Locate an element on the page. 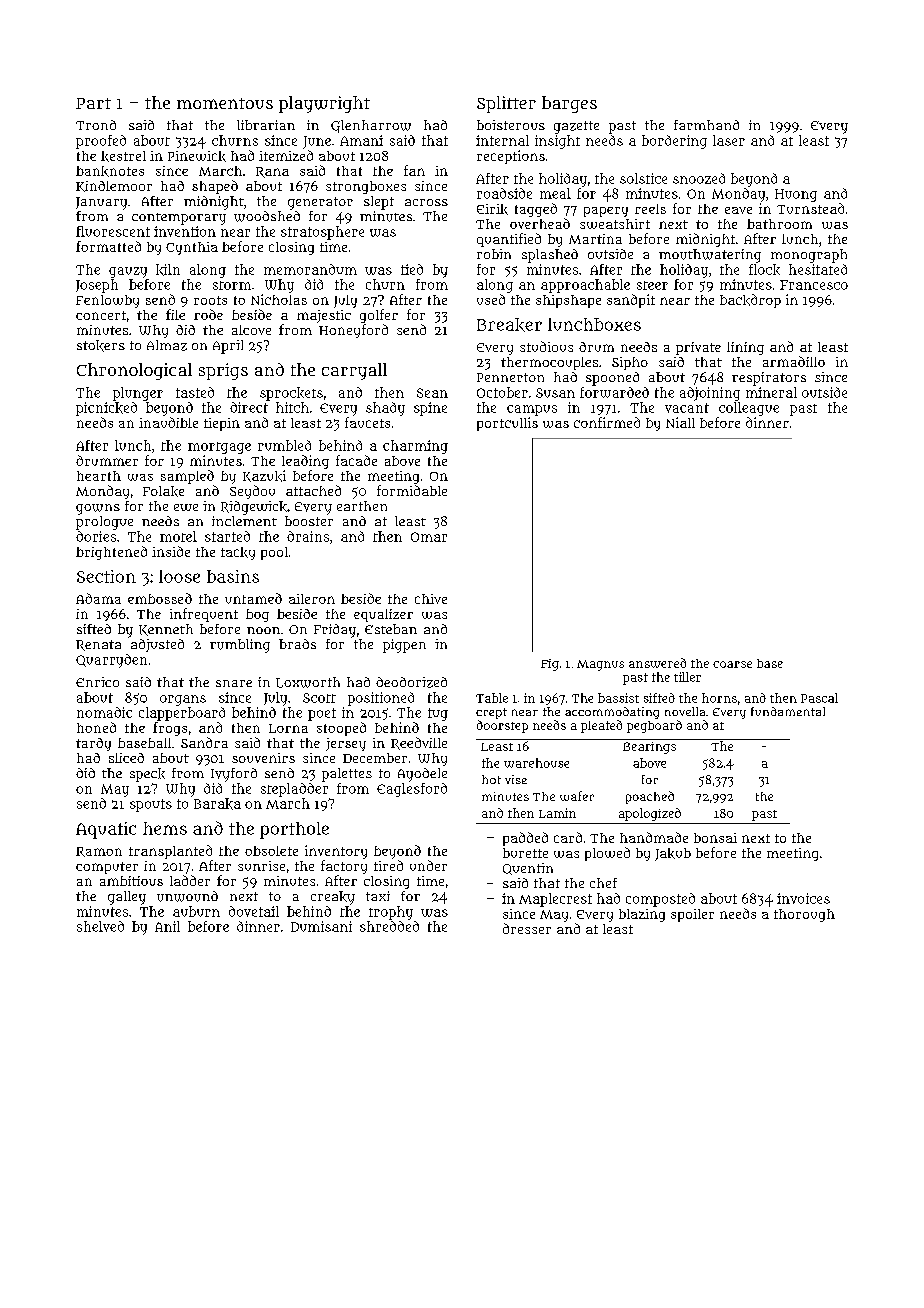  Anil is located at coordinates (167, 926).
